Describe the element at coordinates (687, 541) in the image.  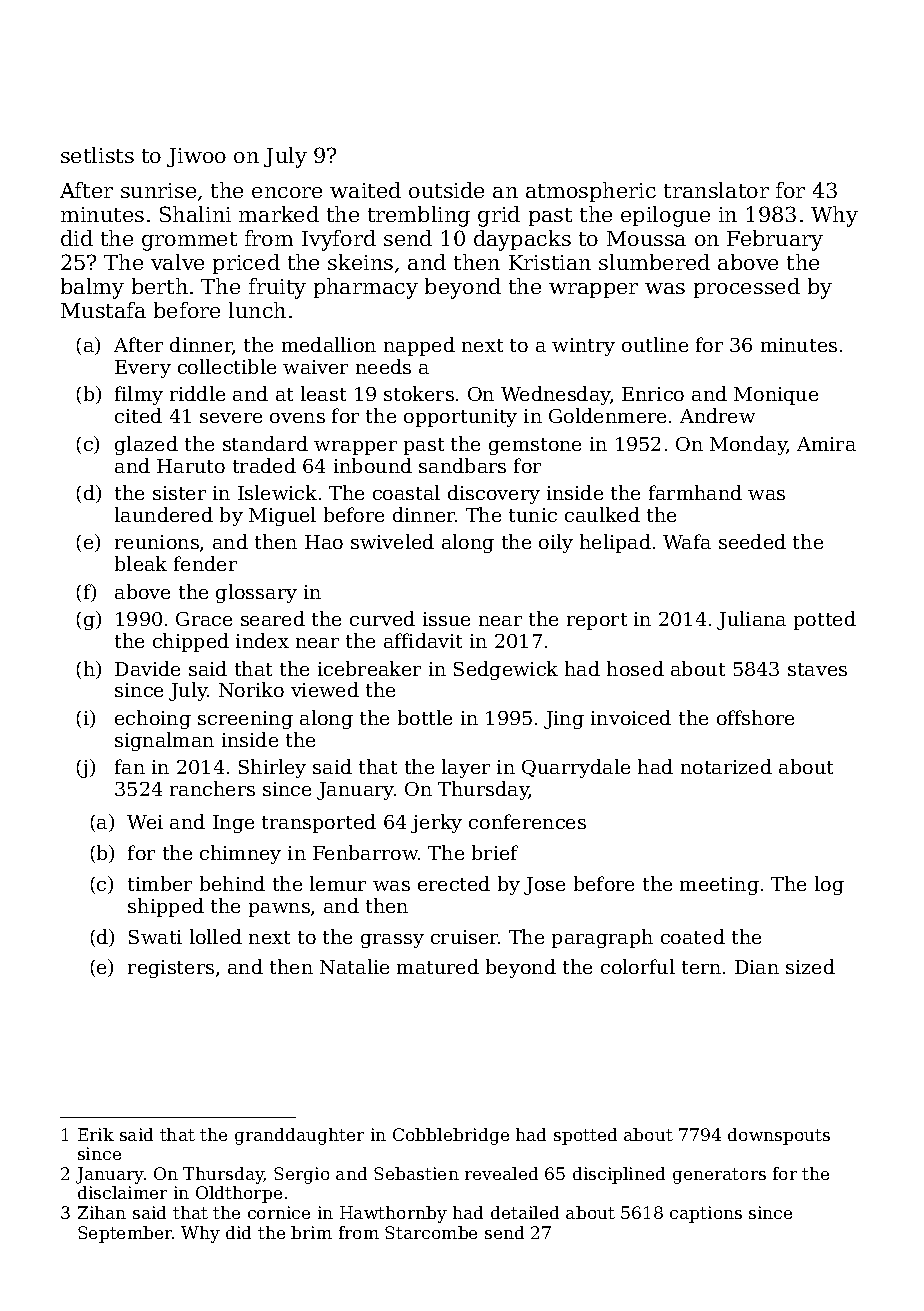
I see `Wafa` at that location.
